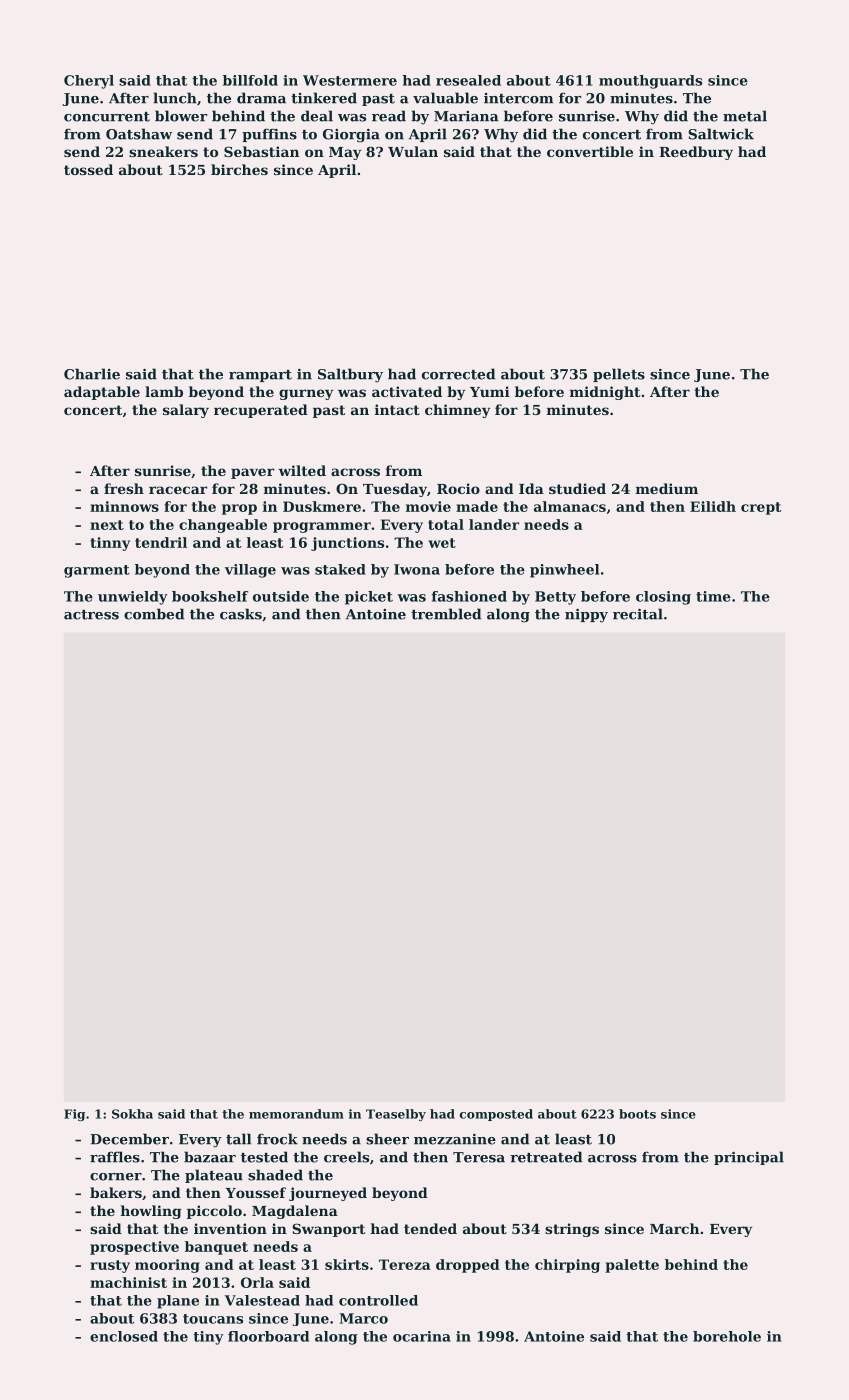 This screenshot has height=1400, width=849. Describe the element at coordinates (268, 1336) in the screenshot. I see `floorboard` at that location.
